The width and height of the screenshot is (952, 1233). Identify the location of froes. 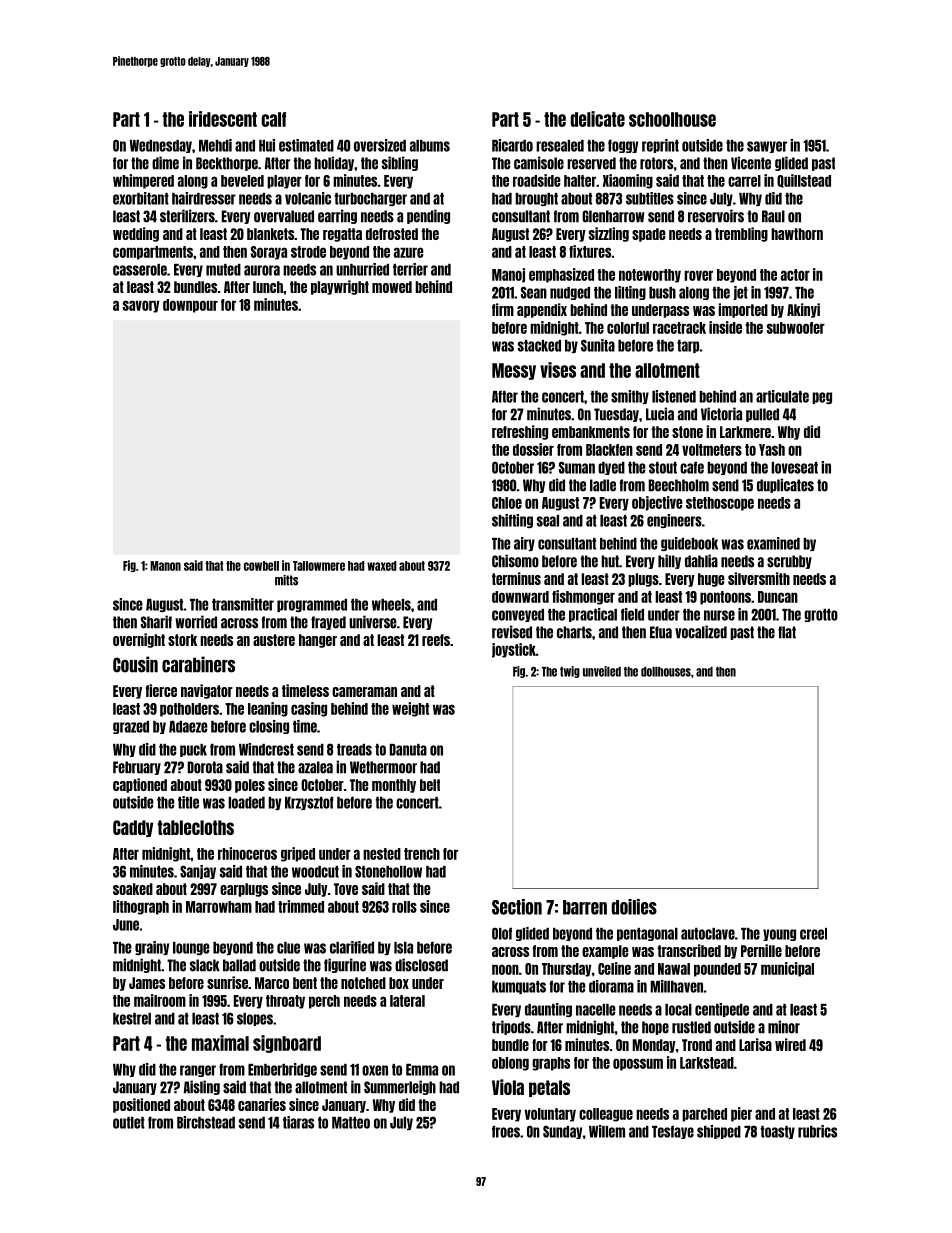
(506, 1131).
